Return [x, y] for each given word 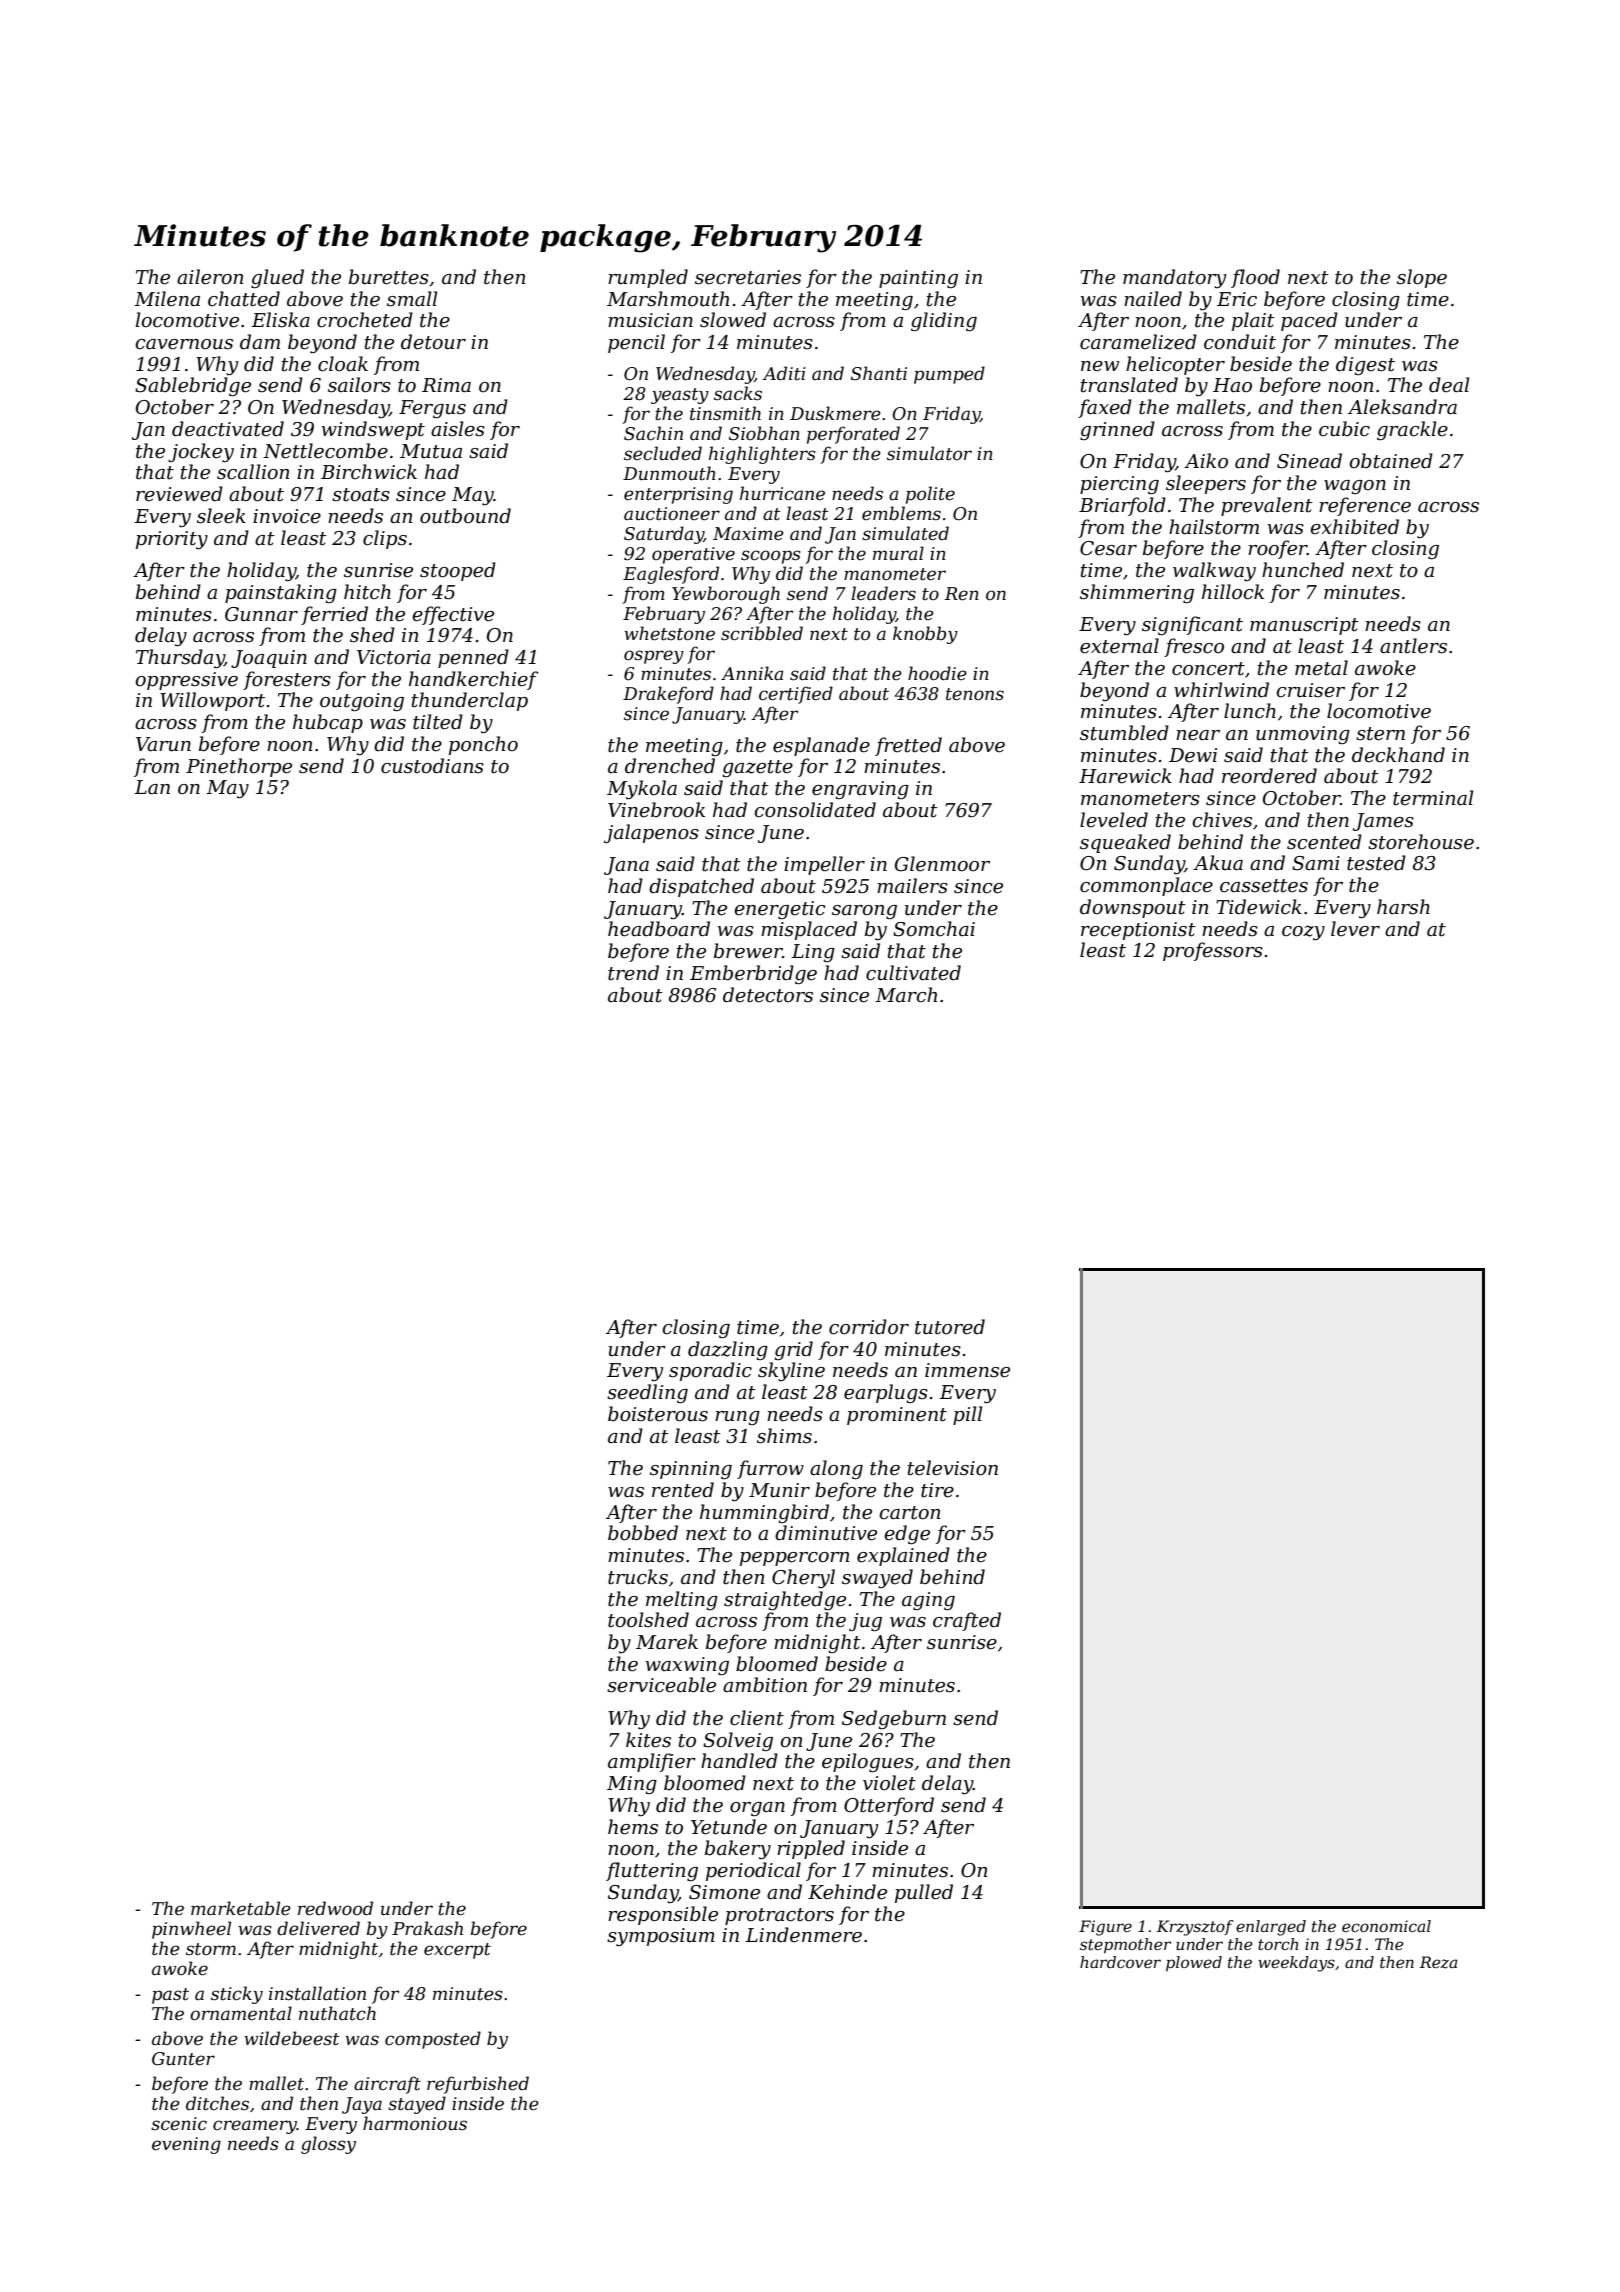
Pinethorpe [239, 767]
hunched [1303, 570]
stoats [361, 495]
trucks [638, 1577]
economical [1386, 1926]
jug [865, 1622]
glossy [328, 2145]
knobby [925, 635]
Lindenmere [803, 1935]
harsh [1403, 907]
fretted [908, 746]
